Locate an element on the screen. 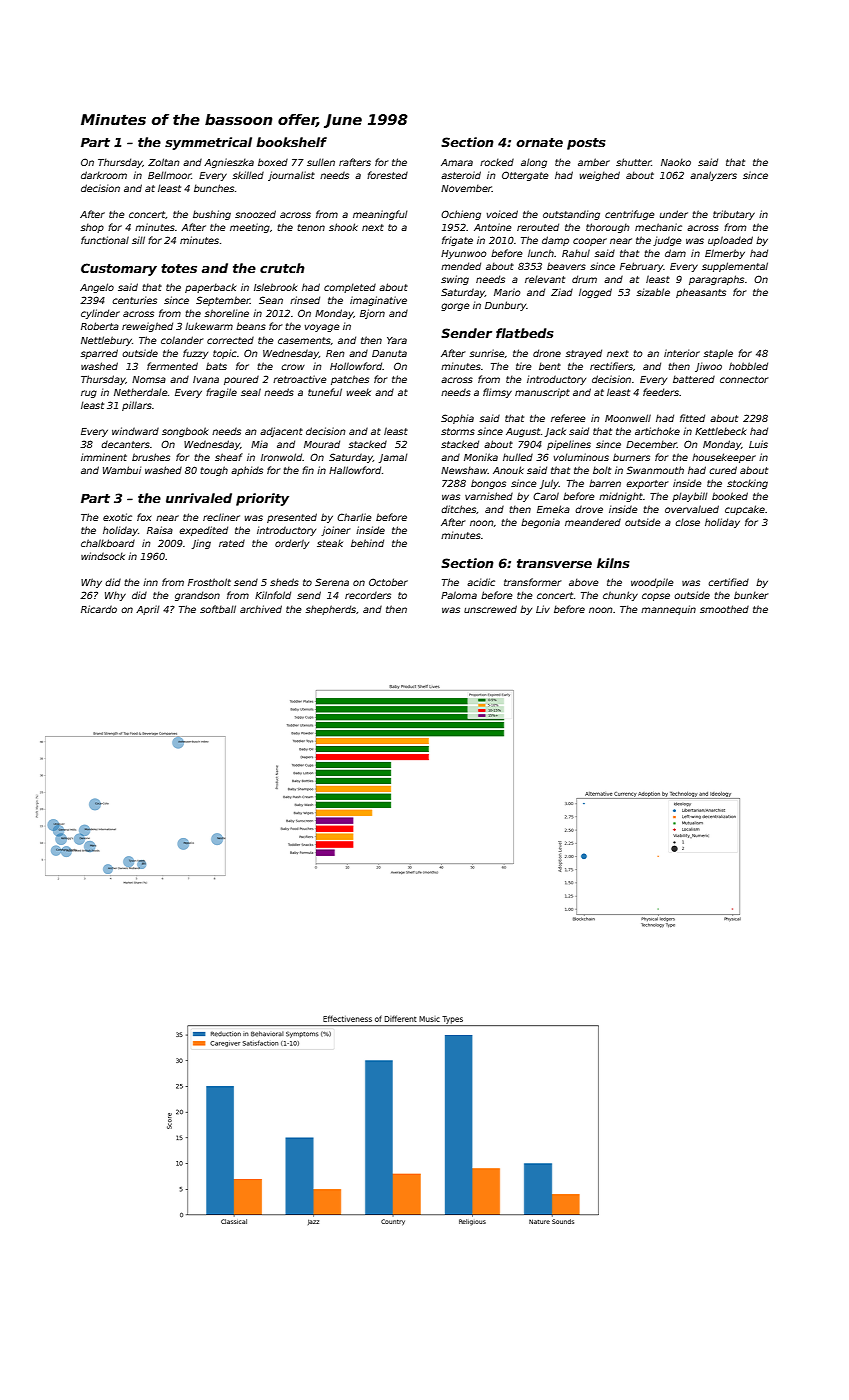 Image resolution: width=849 pixels, height=1400 pixels. fermented is located at coordinates (172, 366).
